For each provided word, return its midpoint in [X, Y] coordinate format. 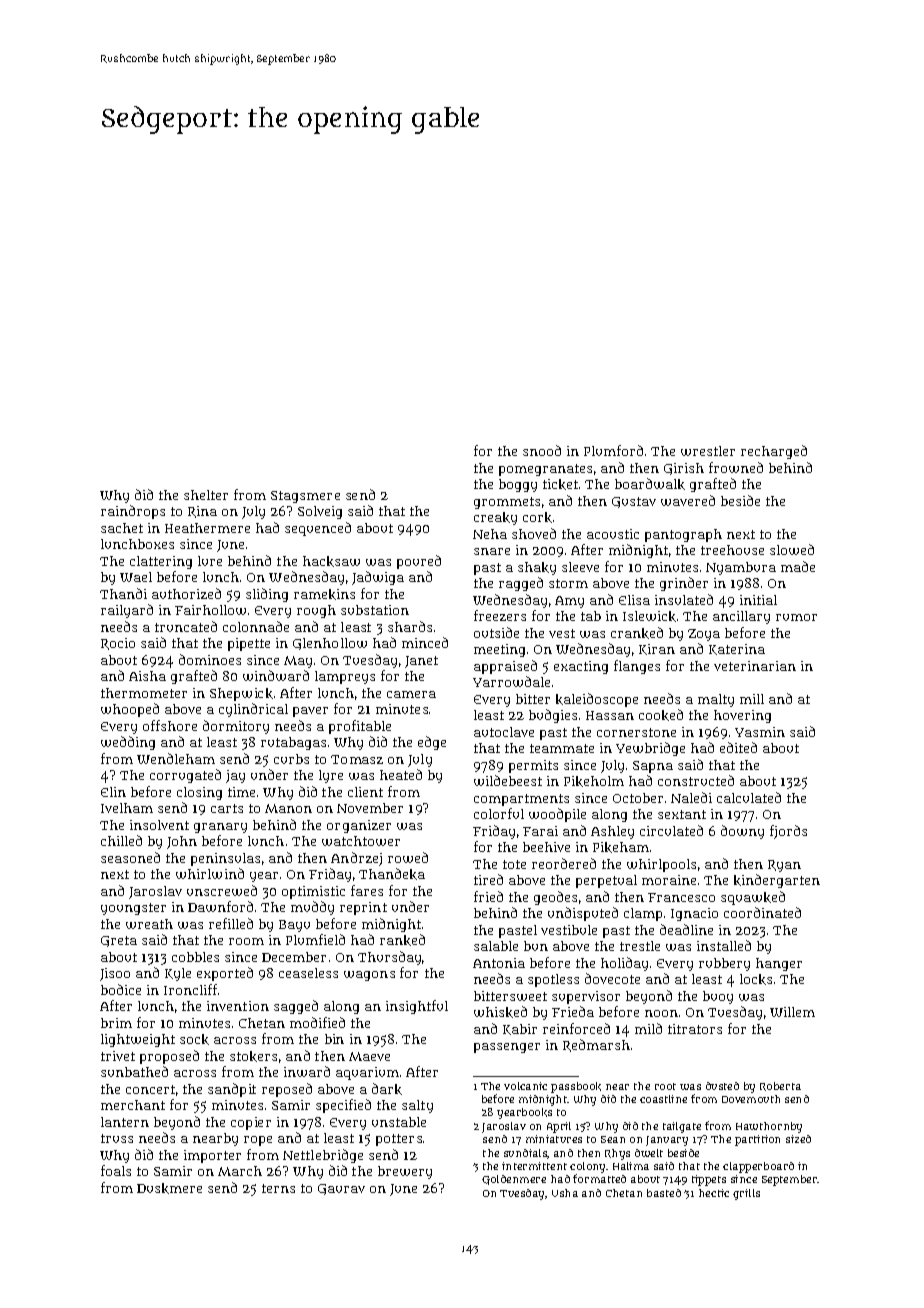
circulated [671, 830]
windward [276, 675]
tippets [709, 1180]
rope [258, 1141]
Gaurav [341, 1189]
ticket [560, 484]
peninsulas [225, 859]
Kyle [178, 974]
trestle [640, 946]
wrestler [708, 451]
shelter [206, 495]
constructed [696, 780]
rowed [408, 857]
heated [401, 774]
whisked [500, 1012]
